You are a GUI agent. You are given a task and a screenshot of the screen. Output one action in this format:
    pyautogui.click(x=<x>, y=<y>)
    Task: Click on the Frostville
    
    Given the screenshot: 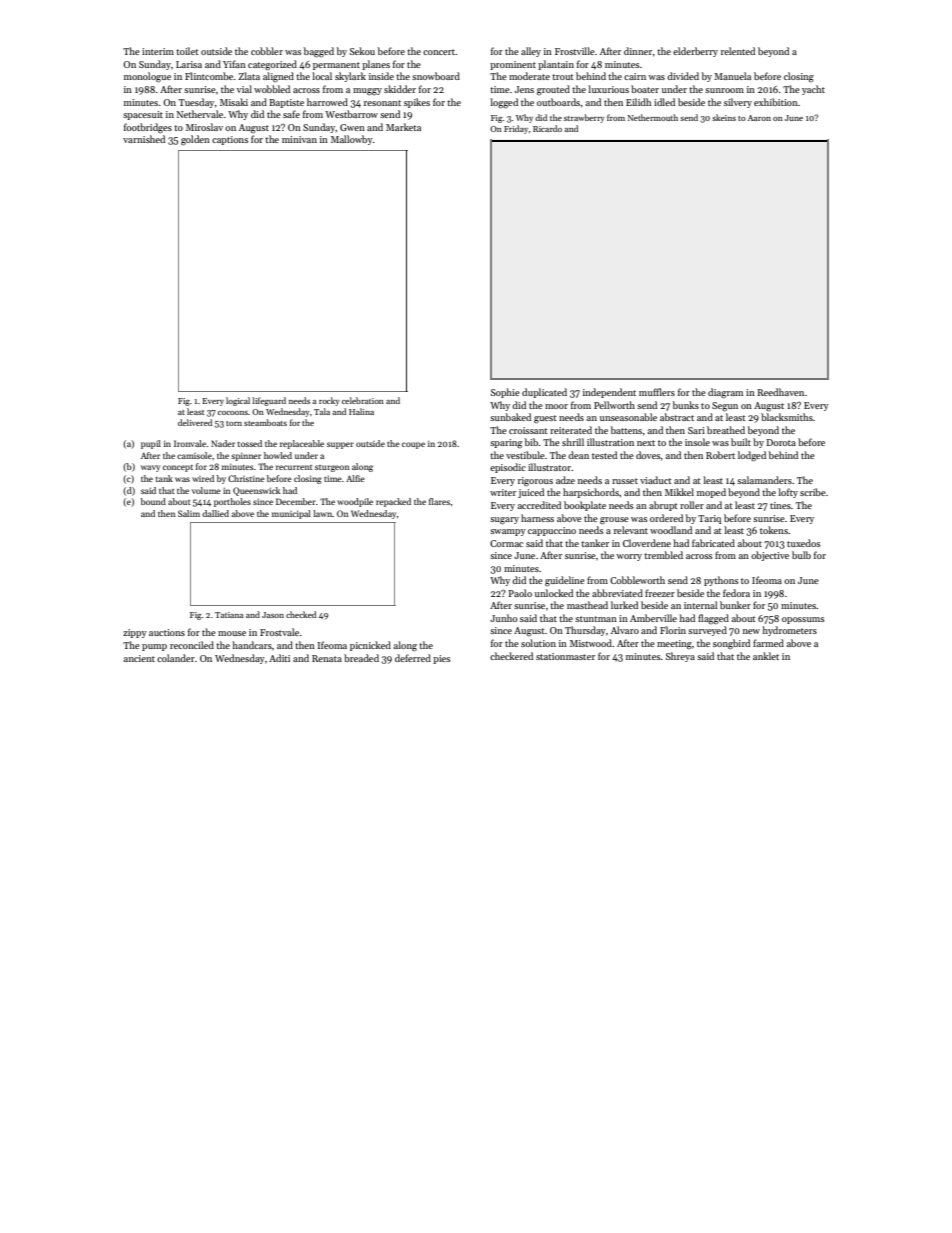 What is the action you would take?
    pyautogui.click(x=575, y=51)
